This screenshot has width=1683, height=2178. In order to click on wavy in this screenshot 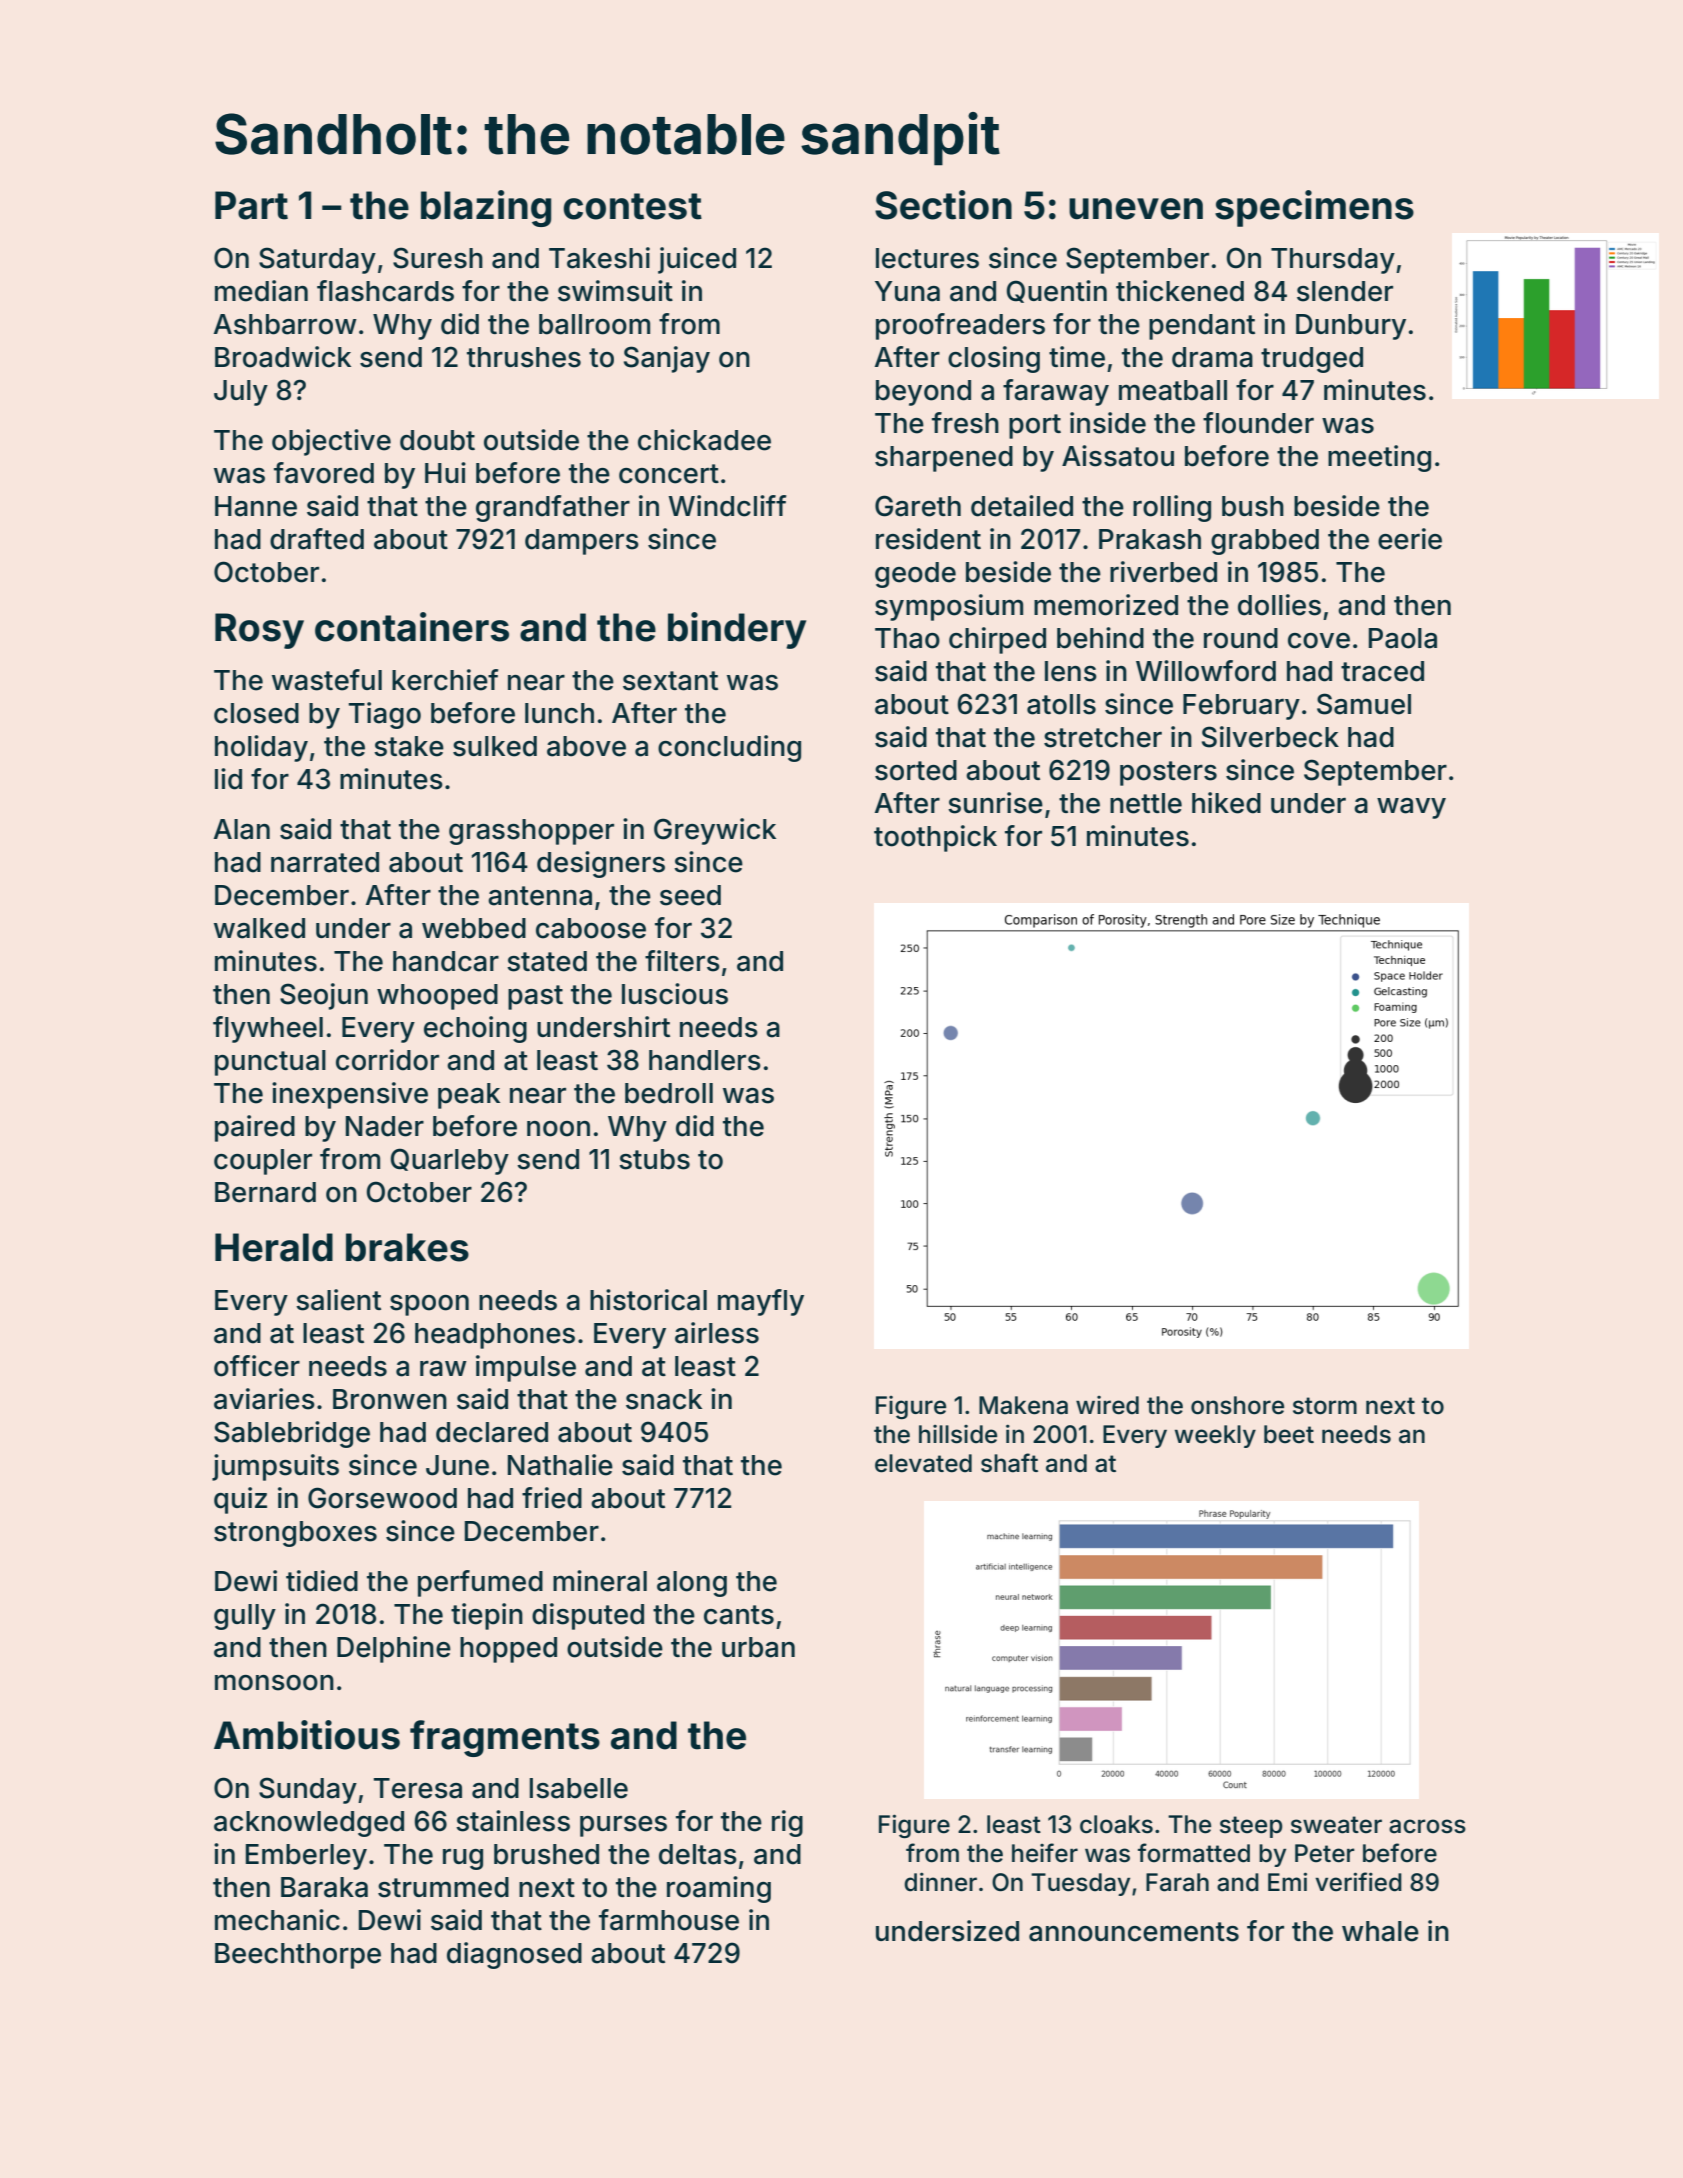, I will do `click(1411, 808)`.
